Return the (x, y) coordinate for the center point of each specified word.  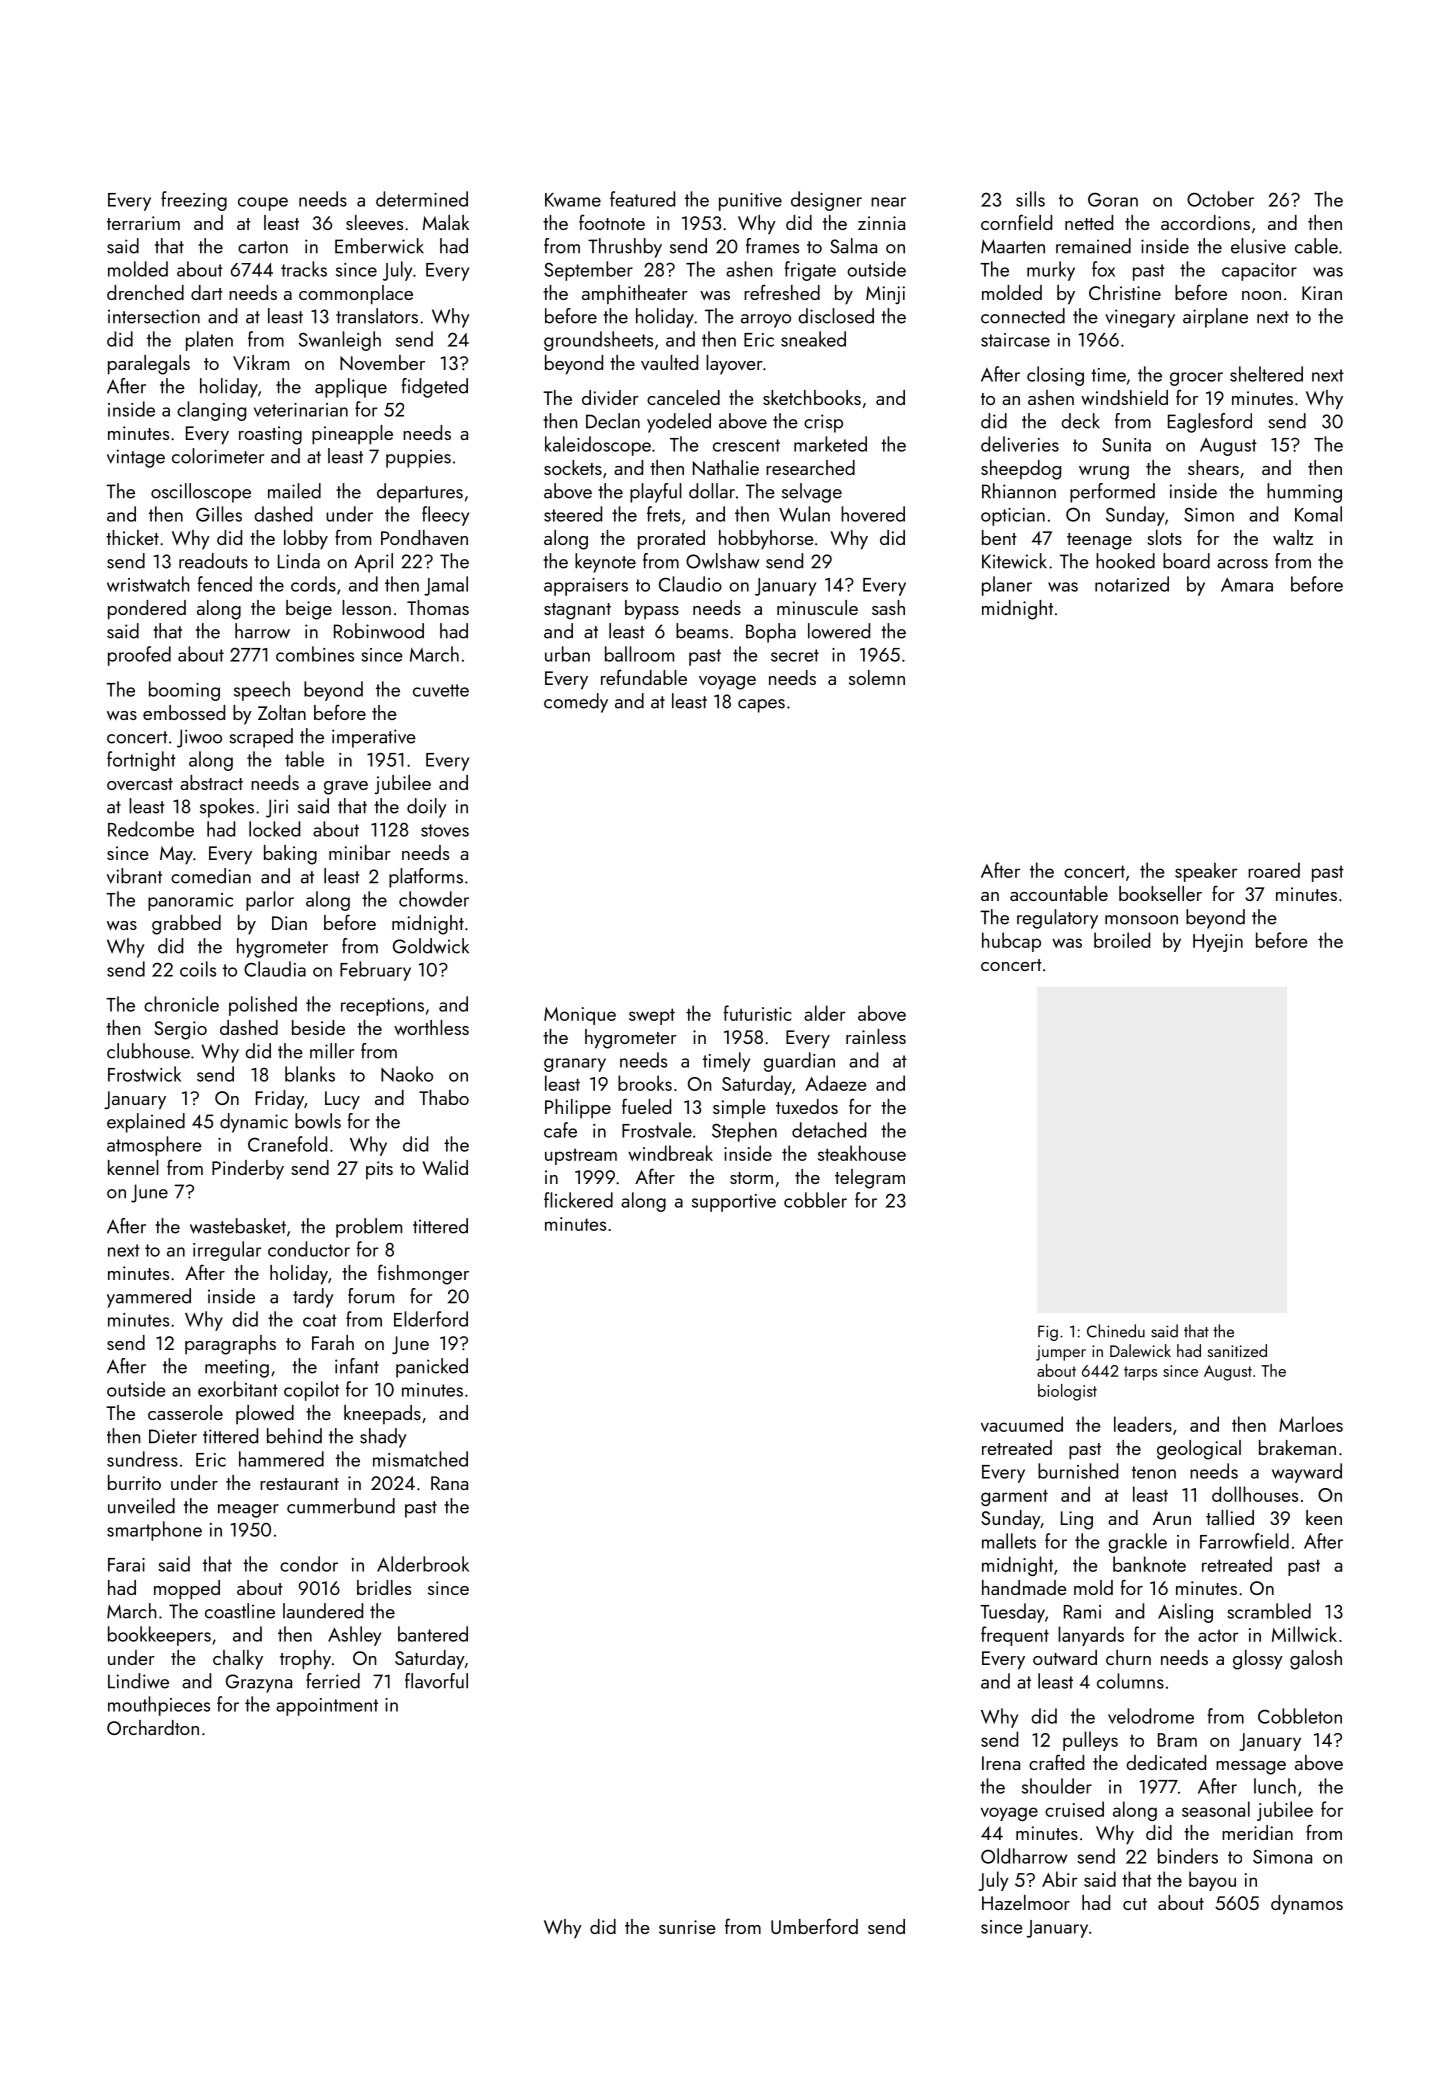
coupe (263, 204)
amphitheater (635, 295)
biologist (1067, 1392)
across (1242, 564)
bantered (433, 1634)
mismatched (420, 1459)
